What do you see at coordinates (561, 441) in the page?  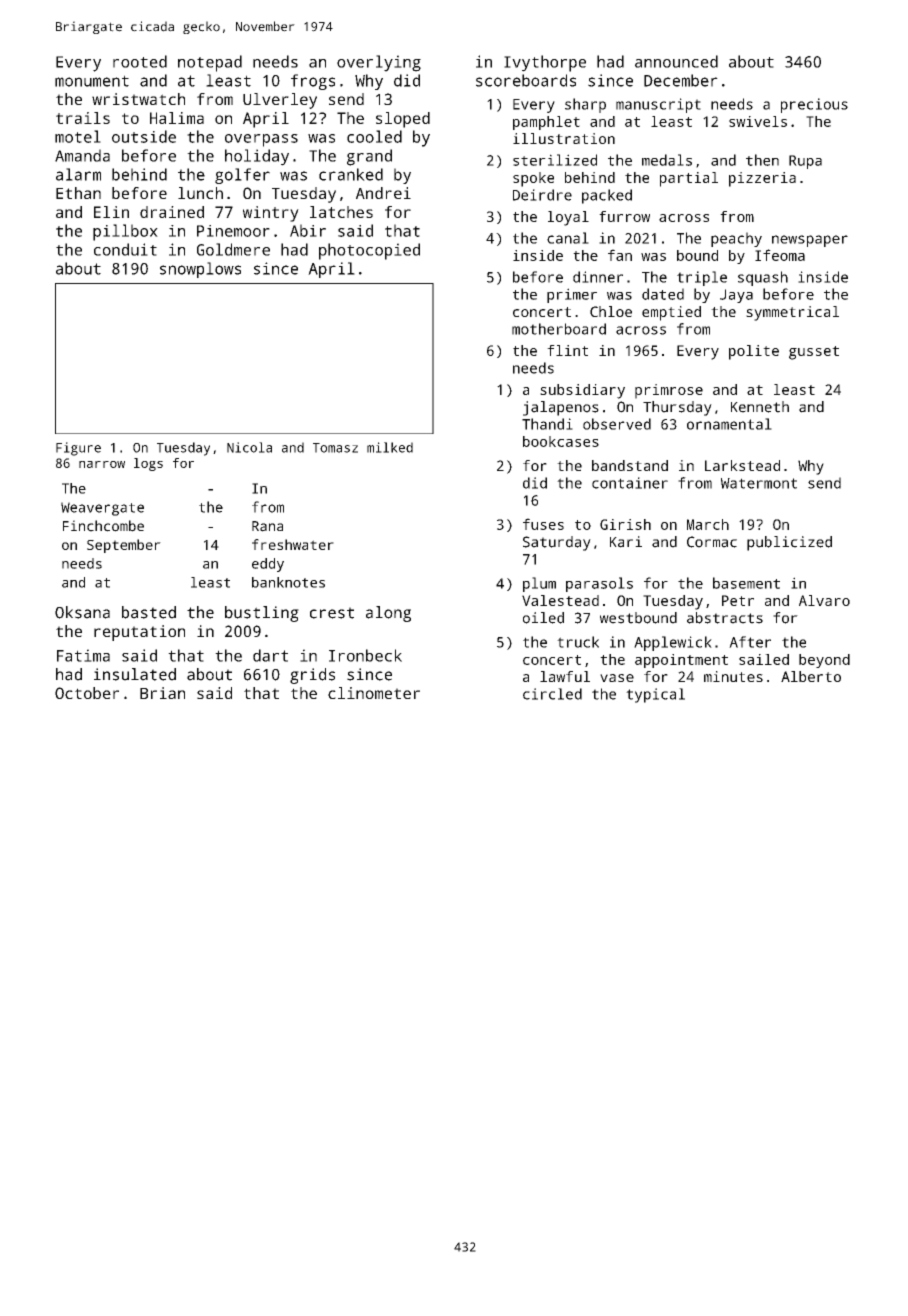 I see `bookcases` at bounding box center [561, 441].
